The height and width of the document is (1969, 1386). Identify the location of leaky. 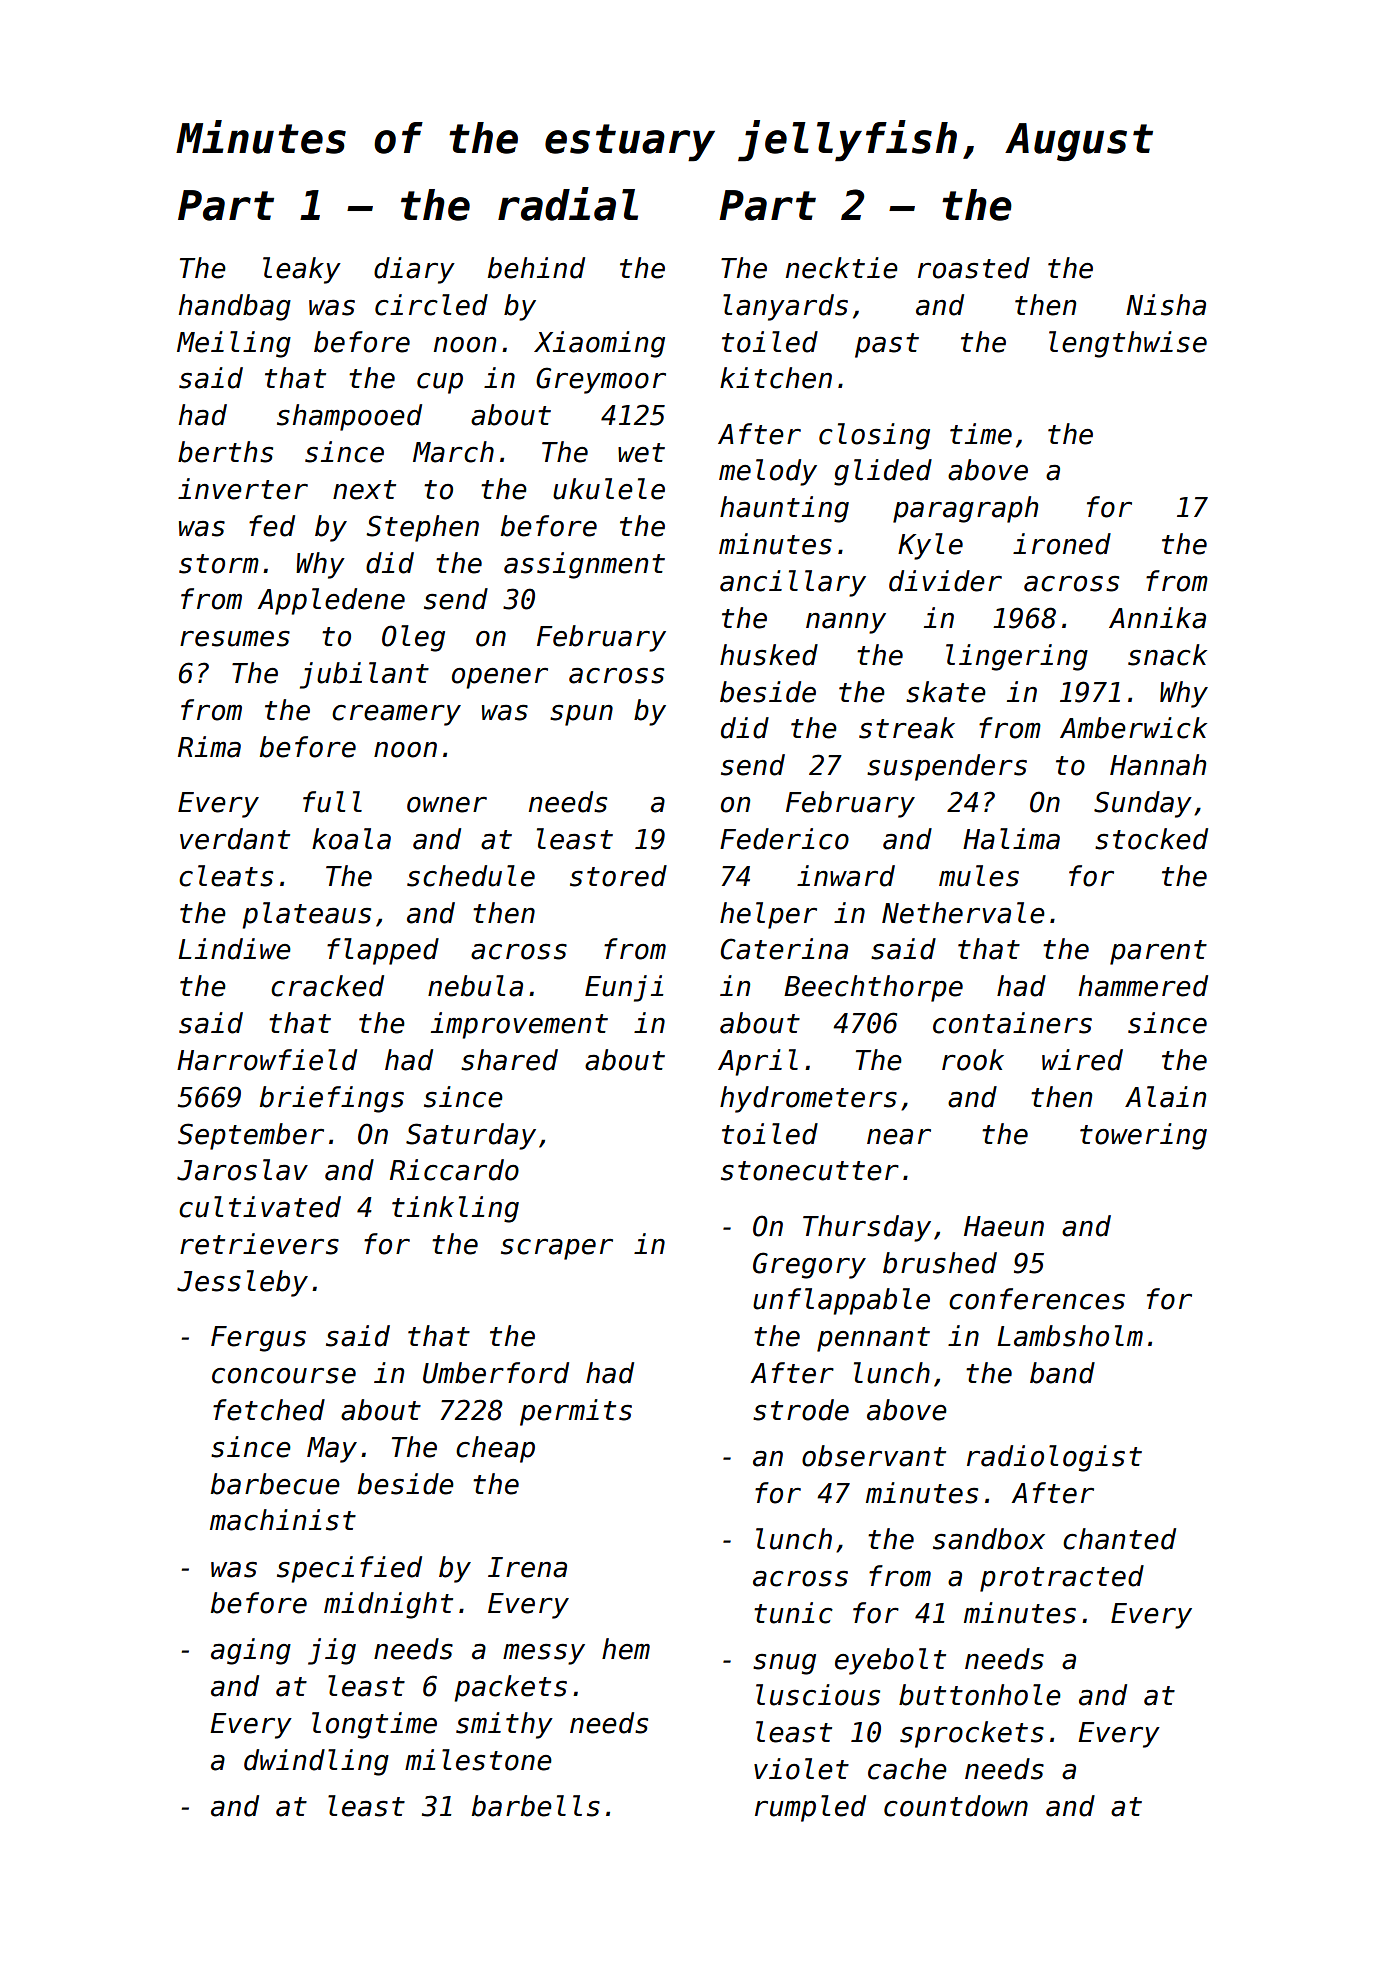
(302, 270).
